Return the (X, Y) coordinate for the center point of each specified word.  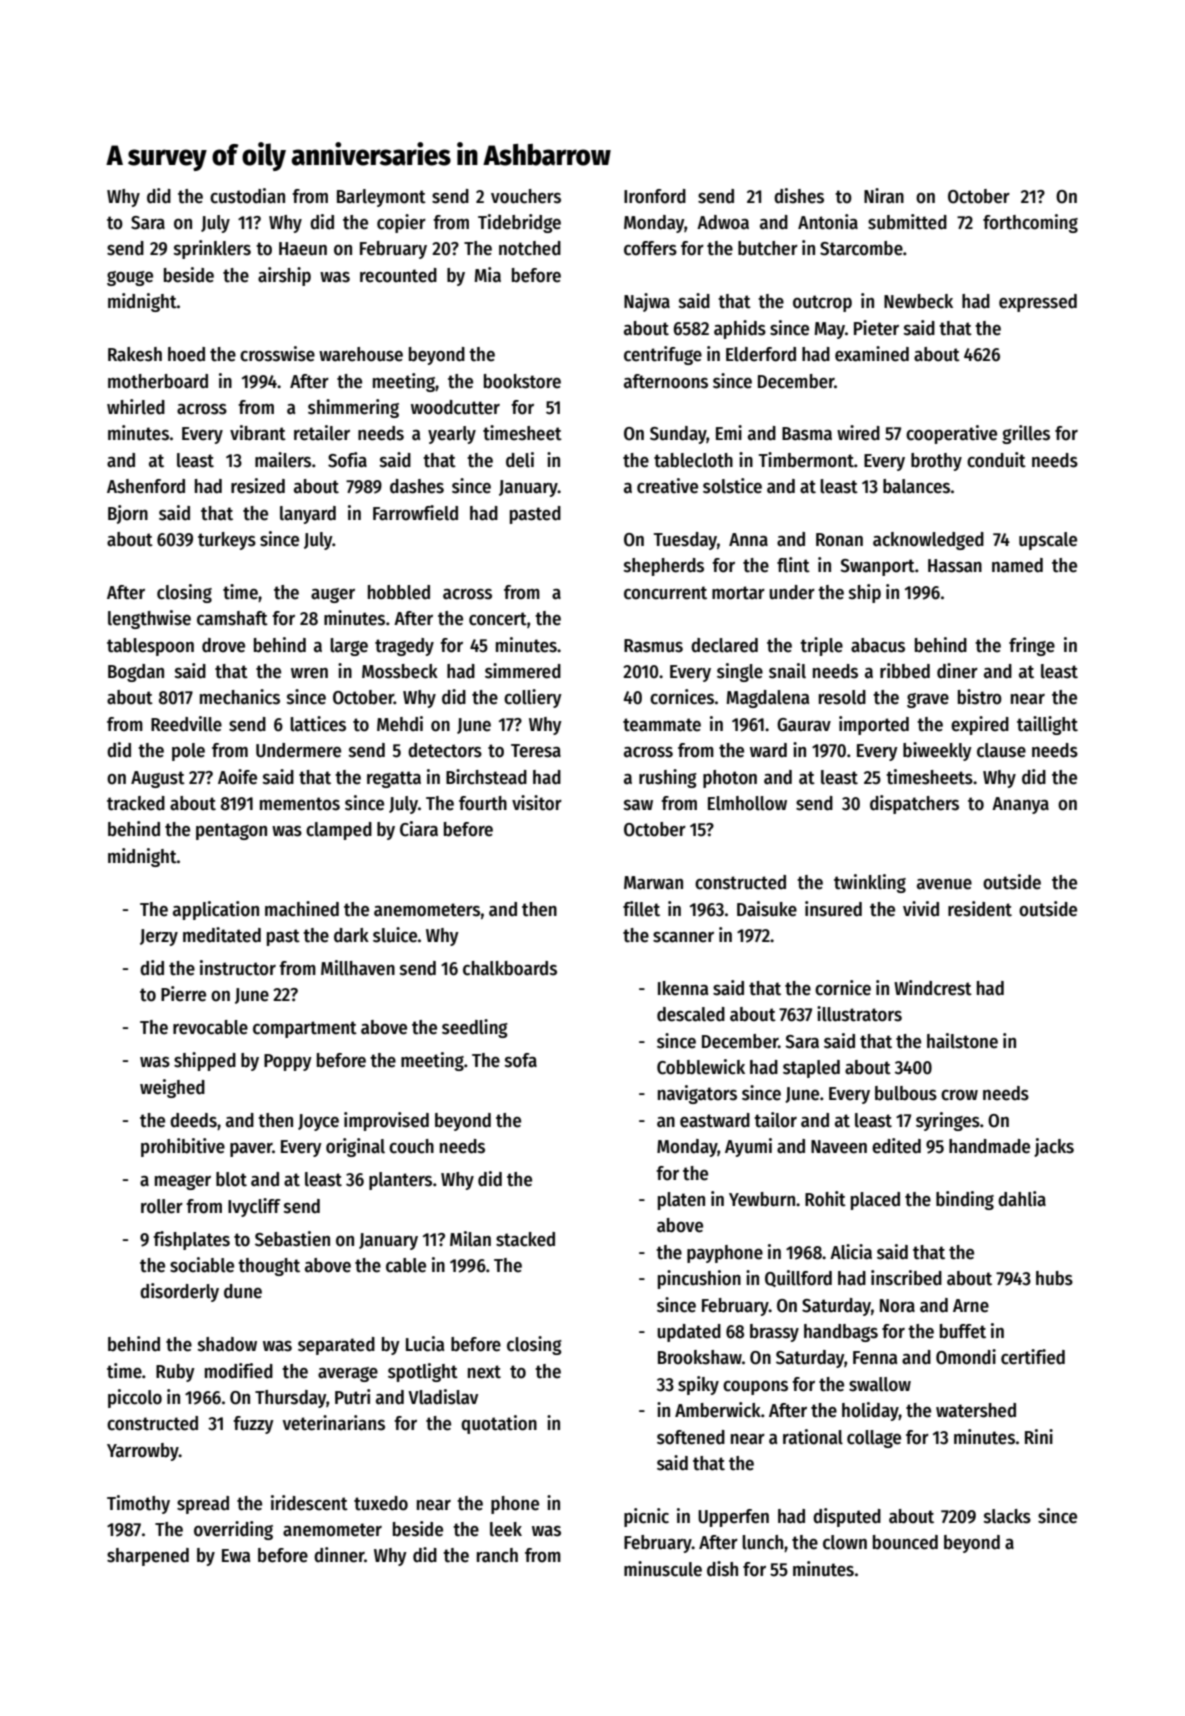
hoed (186, 354)
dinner (339, 1555)
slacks (1007, 1516)
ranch (497, 1555)
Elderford (761, 354)
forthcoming (1030, 223)
